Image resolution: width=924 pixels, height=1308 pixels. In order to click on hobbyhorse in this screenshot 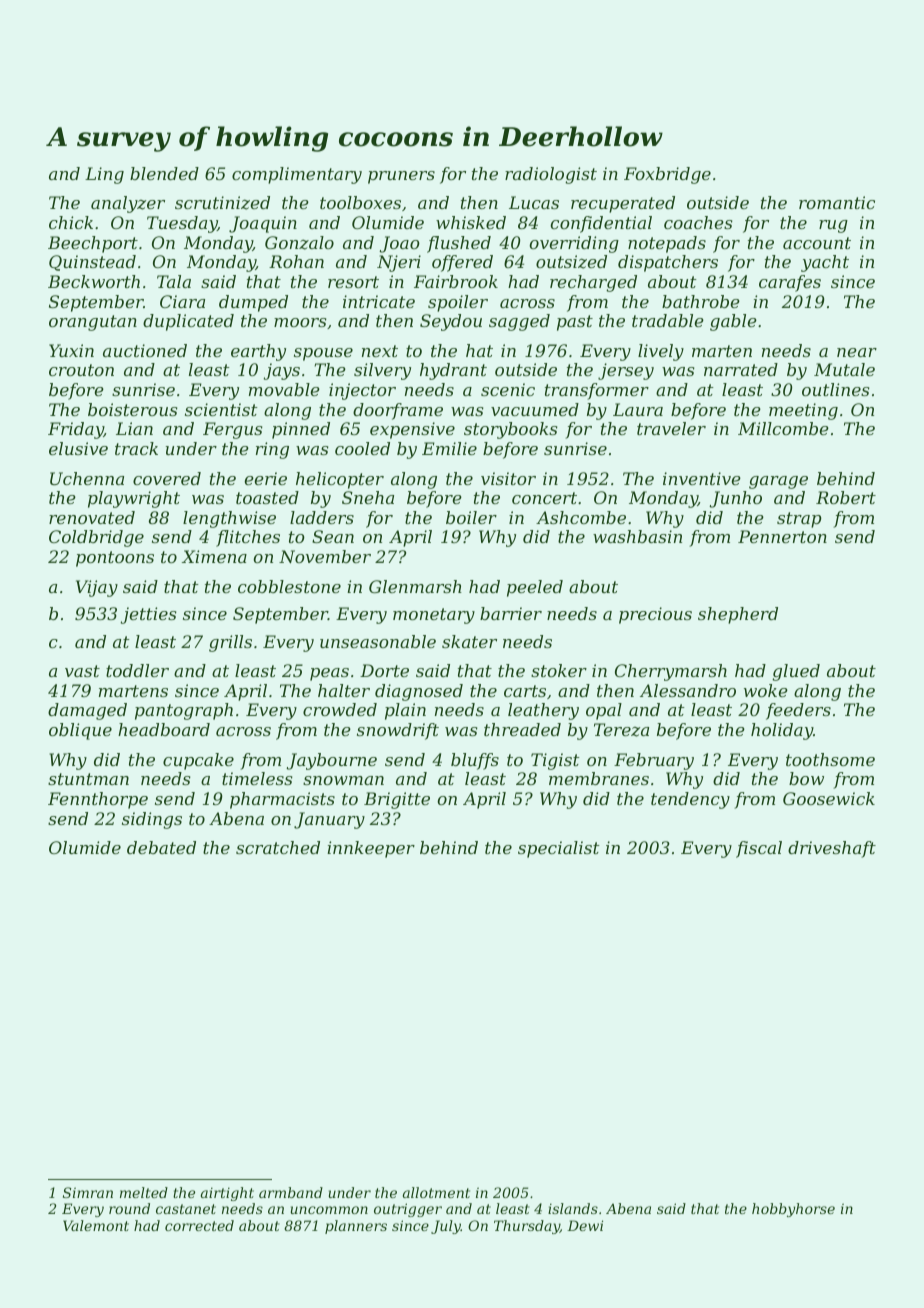, I will do `click(793, 1210)`.
